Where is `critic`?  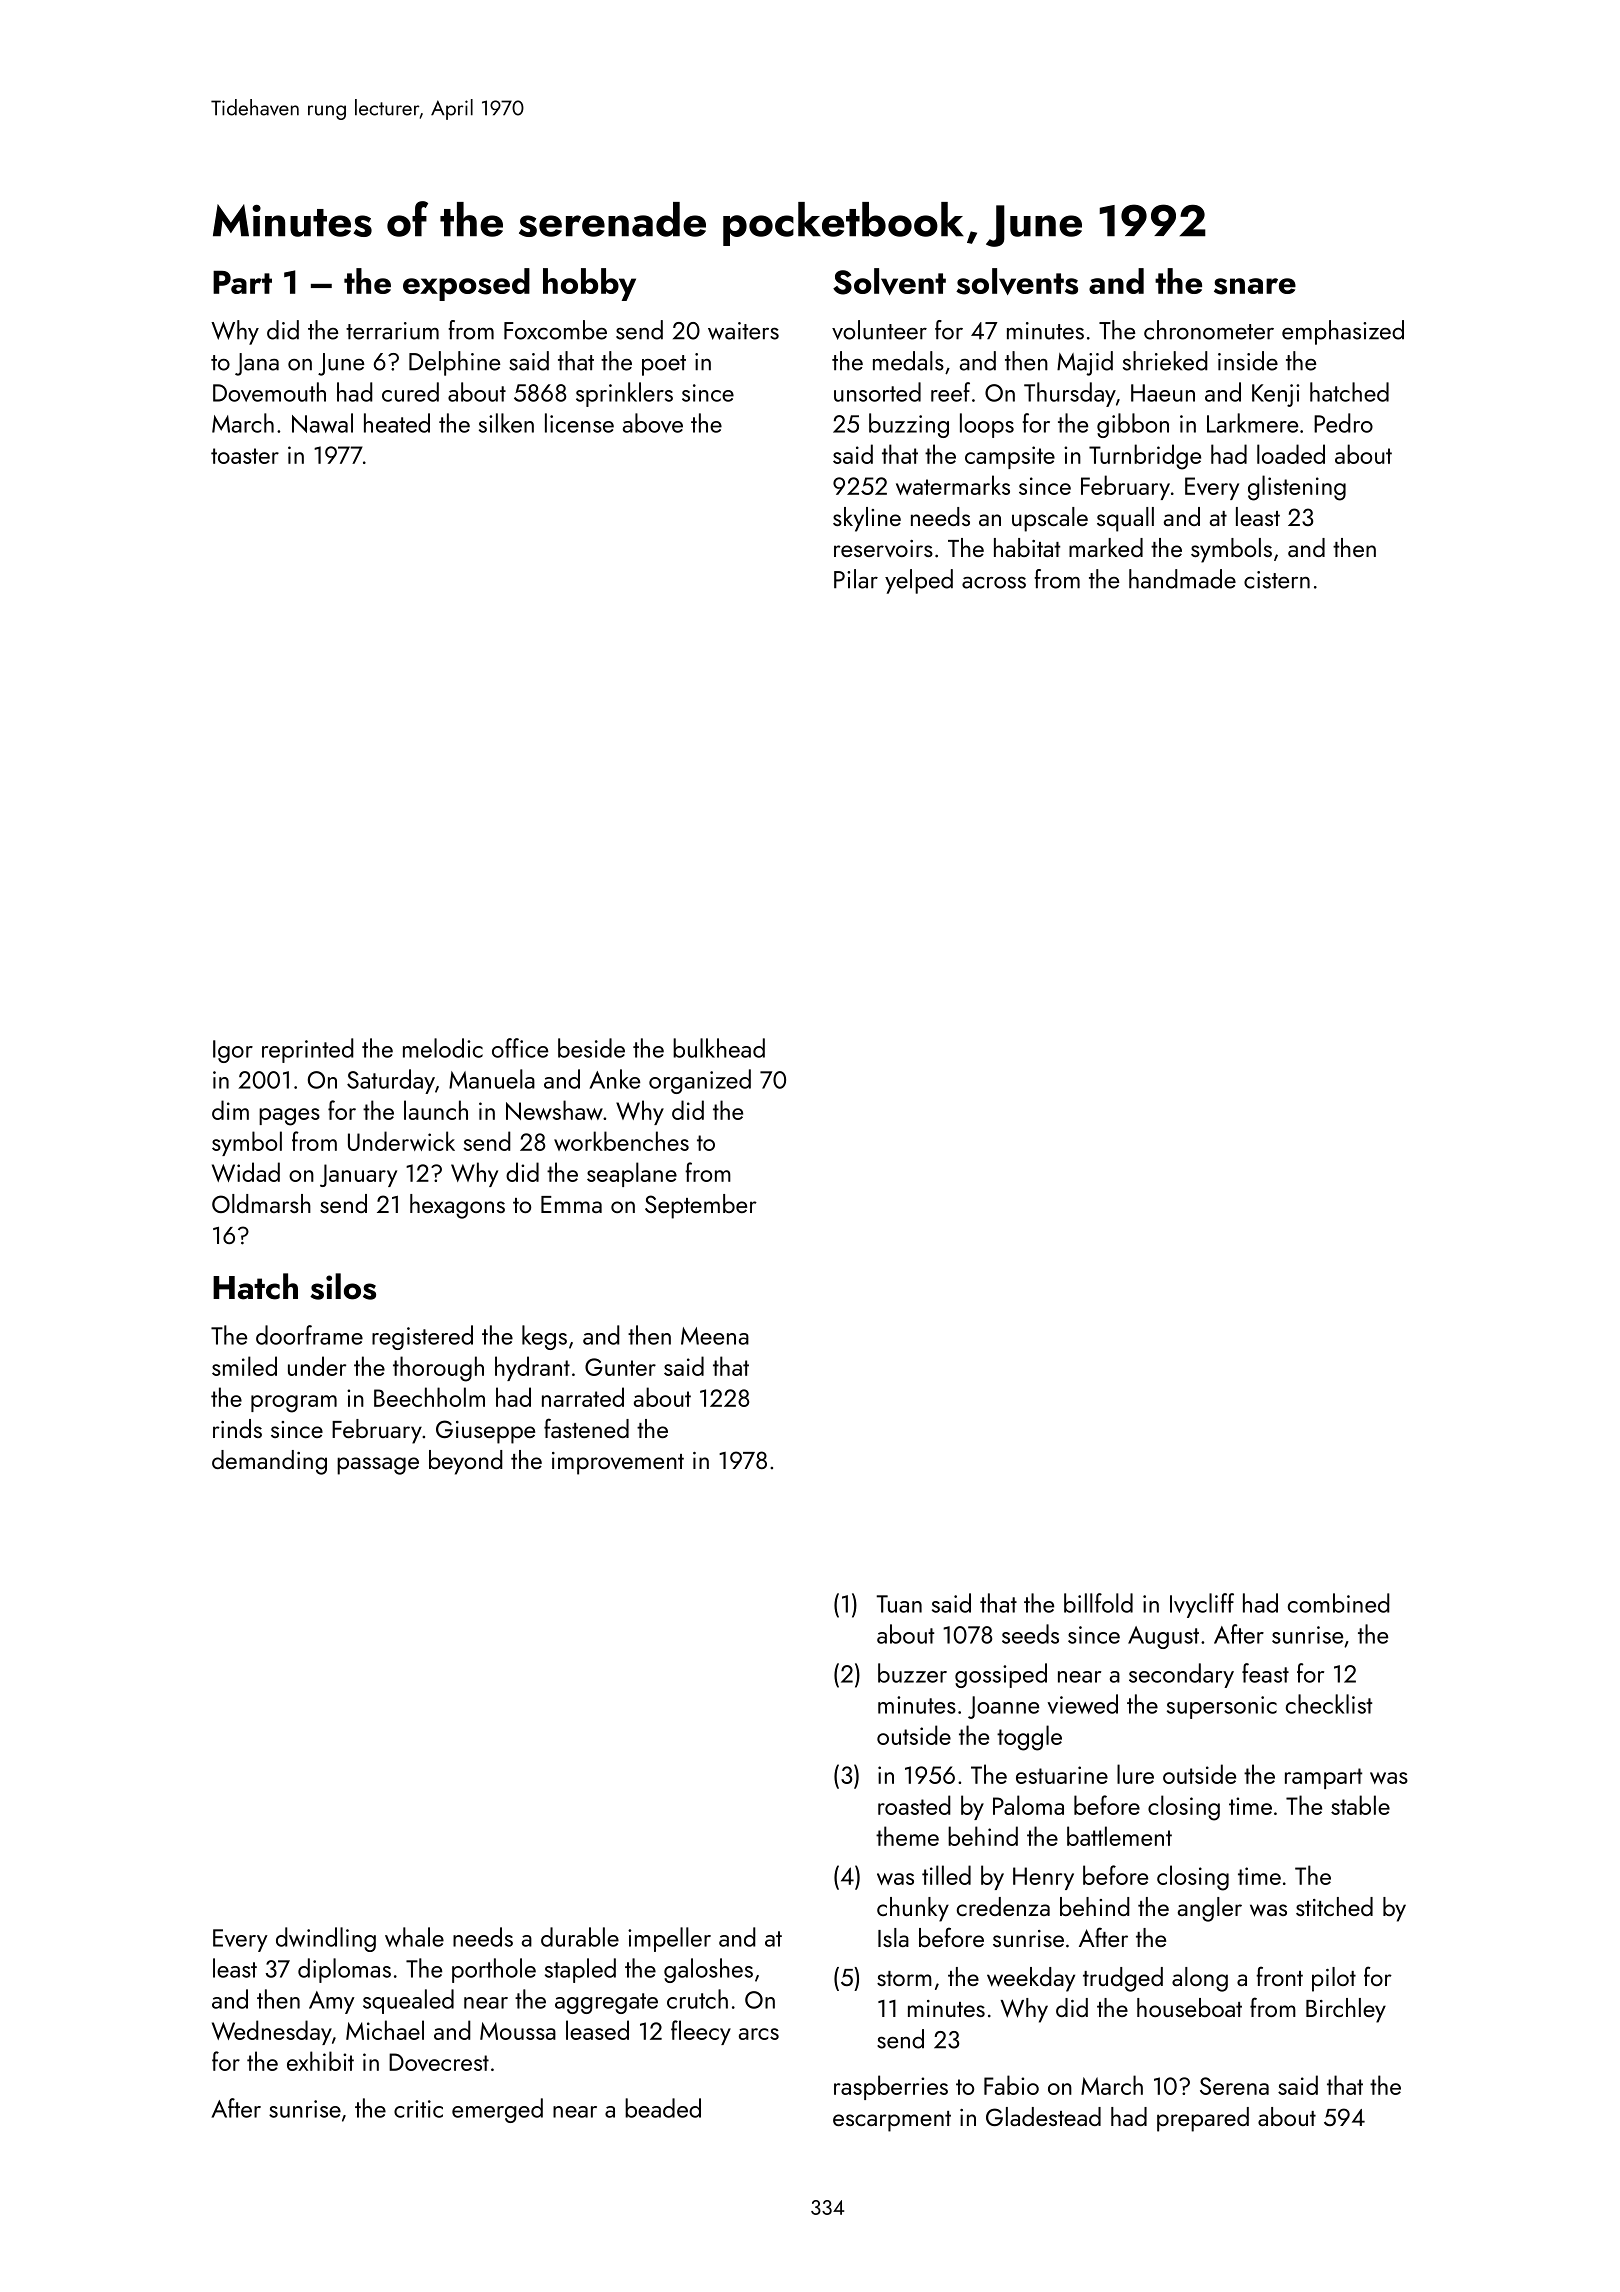
critic is located at coordinates (418, 2109).
